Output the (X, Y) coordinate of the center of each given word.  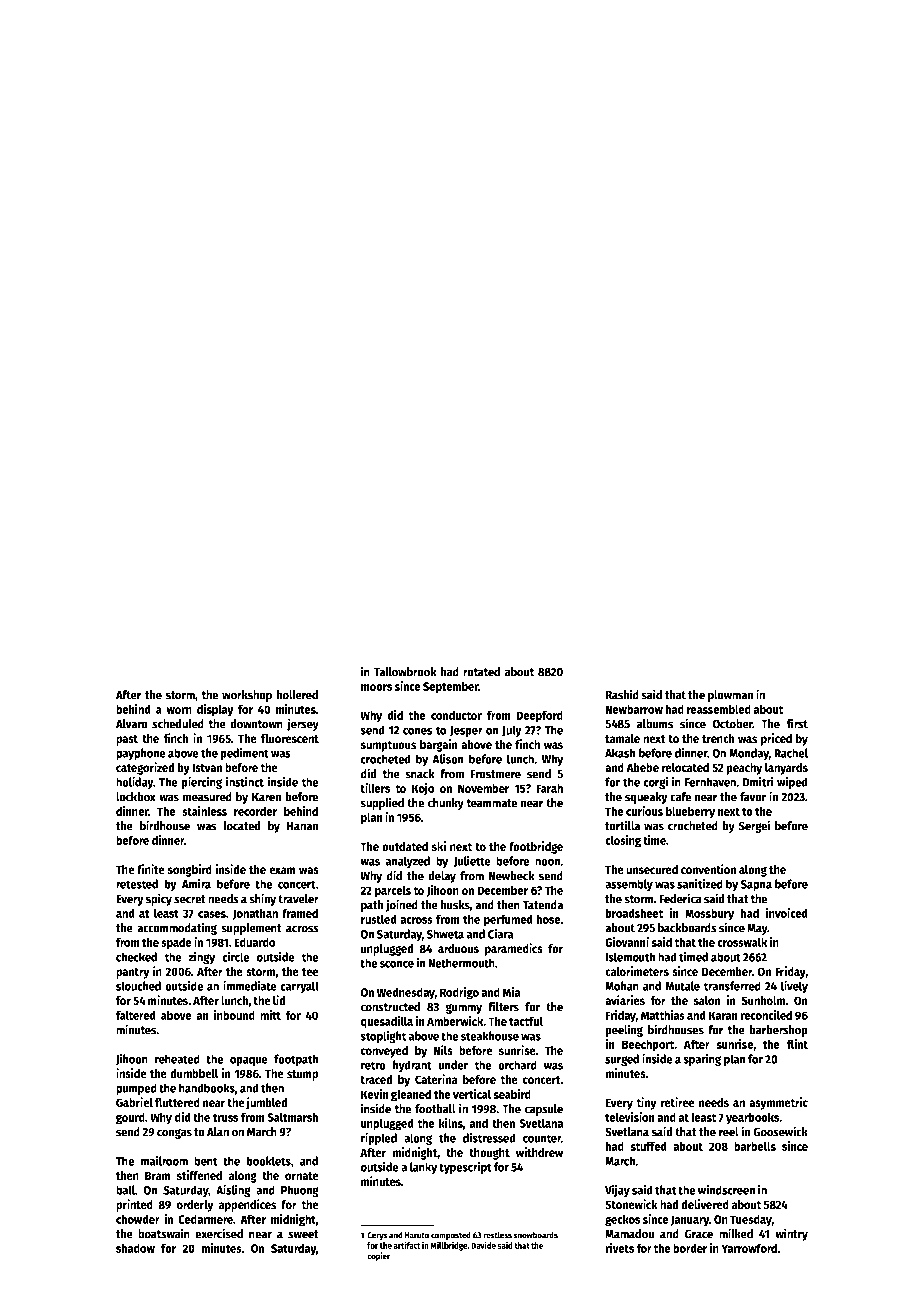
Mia (511, 992)
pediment (244, 754)
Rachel (791, 753)
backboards (687, 928)
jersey (303, 724)
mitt (270, 1015)
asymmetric (778, 1103)
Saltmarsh (292, 1117)
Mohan (622, 986)
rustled (379, 919)
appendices (247, 1205)
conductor (456, 715)
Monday (749, 754)
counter (542, 1138)
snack (420, 774)
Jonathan (255, 914)
